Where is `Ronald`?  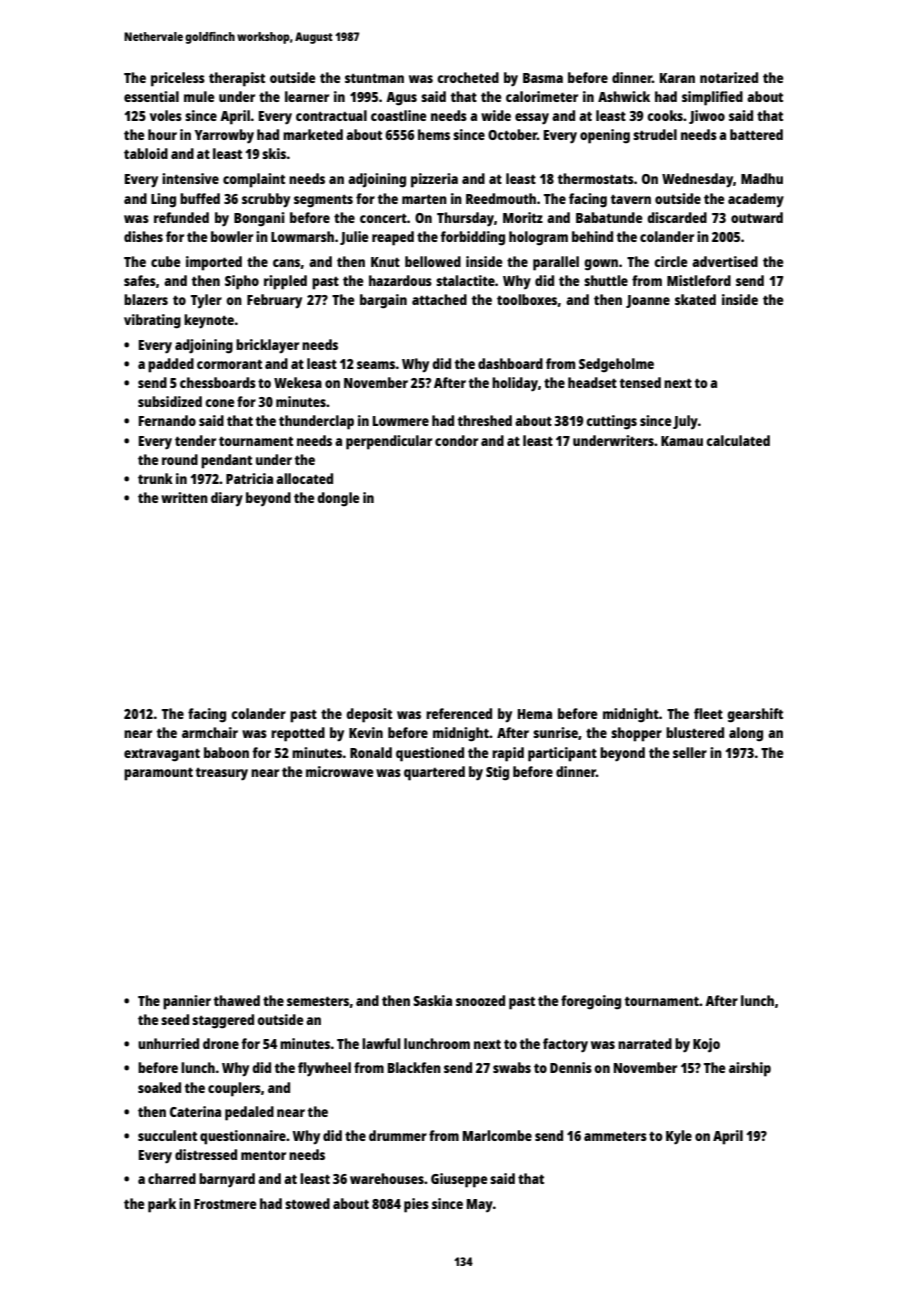 Ronald is located at coordinates (371, 752).
